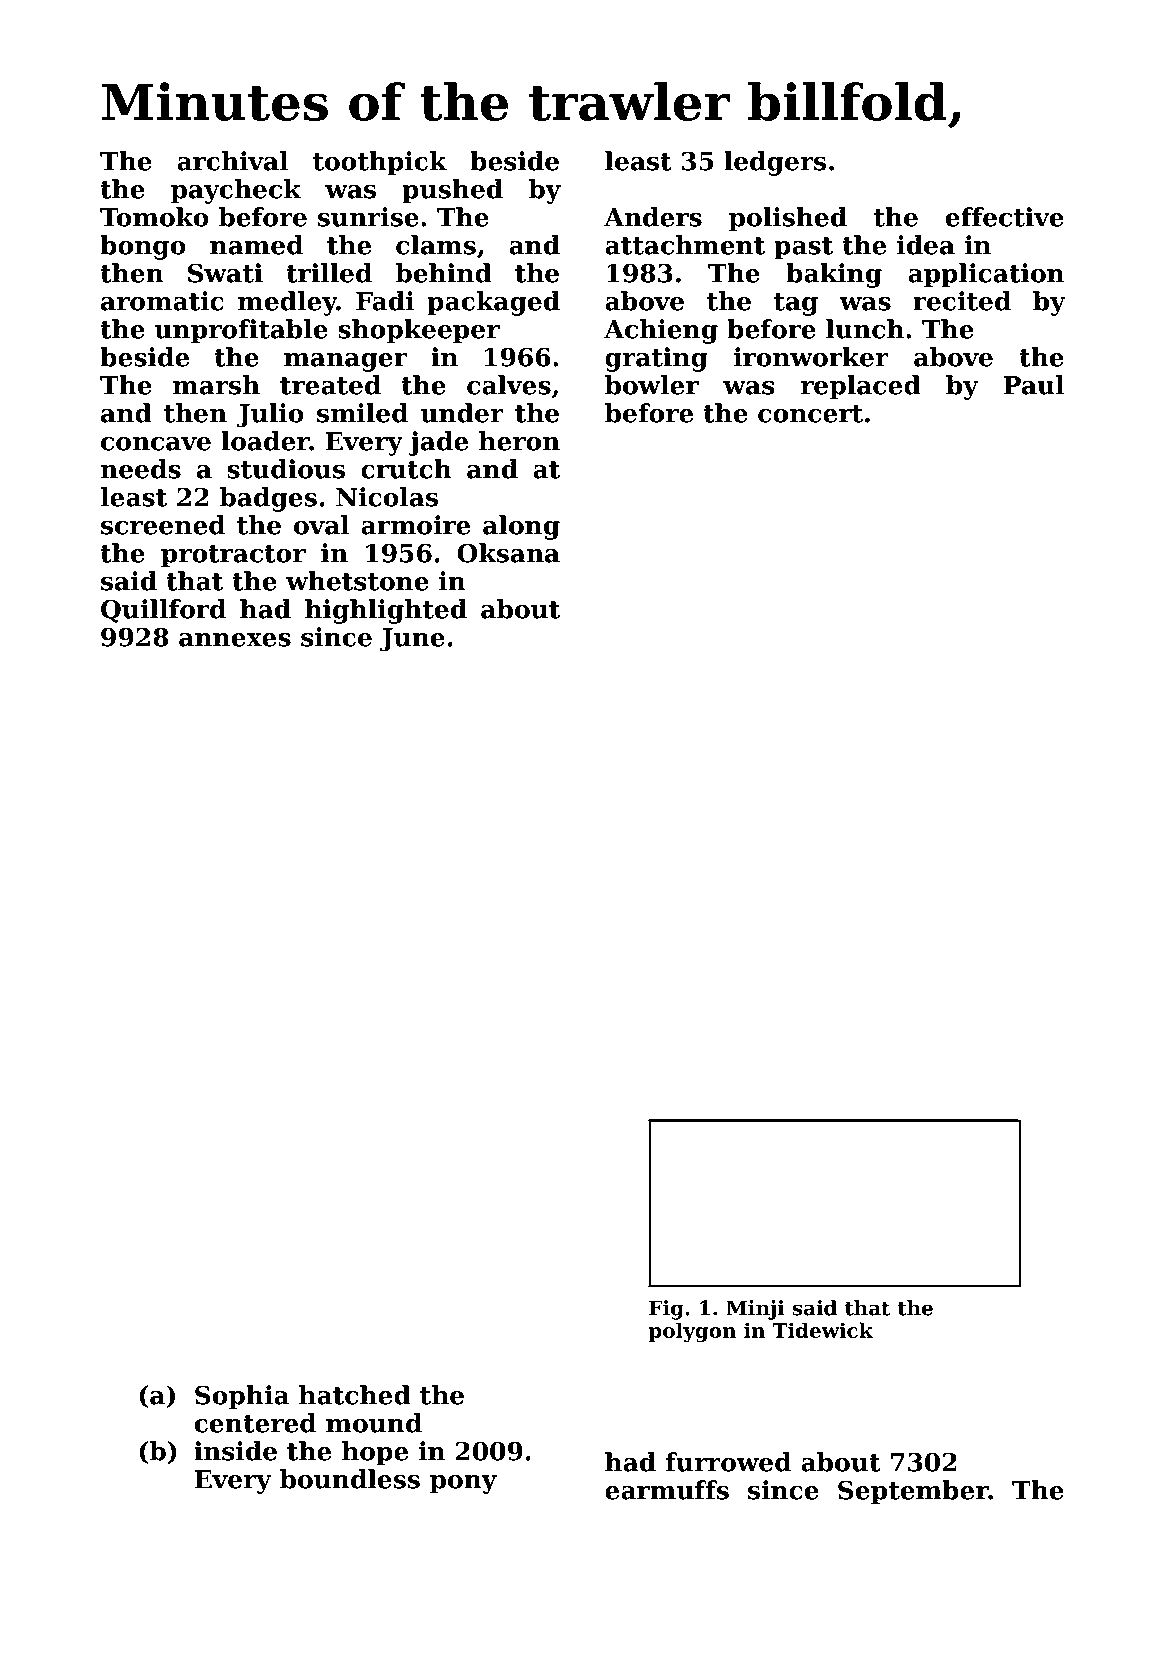 Image resolution: width=1165 pixels, height=1654 pixels. What do you see at coordinates (232, 161) in the document?
I see `archival` at bounding box center [232, 161].
